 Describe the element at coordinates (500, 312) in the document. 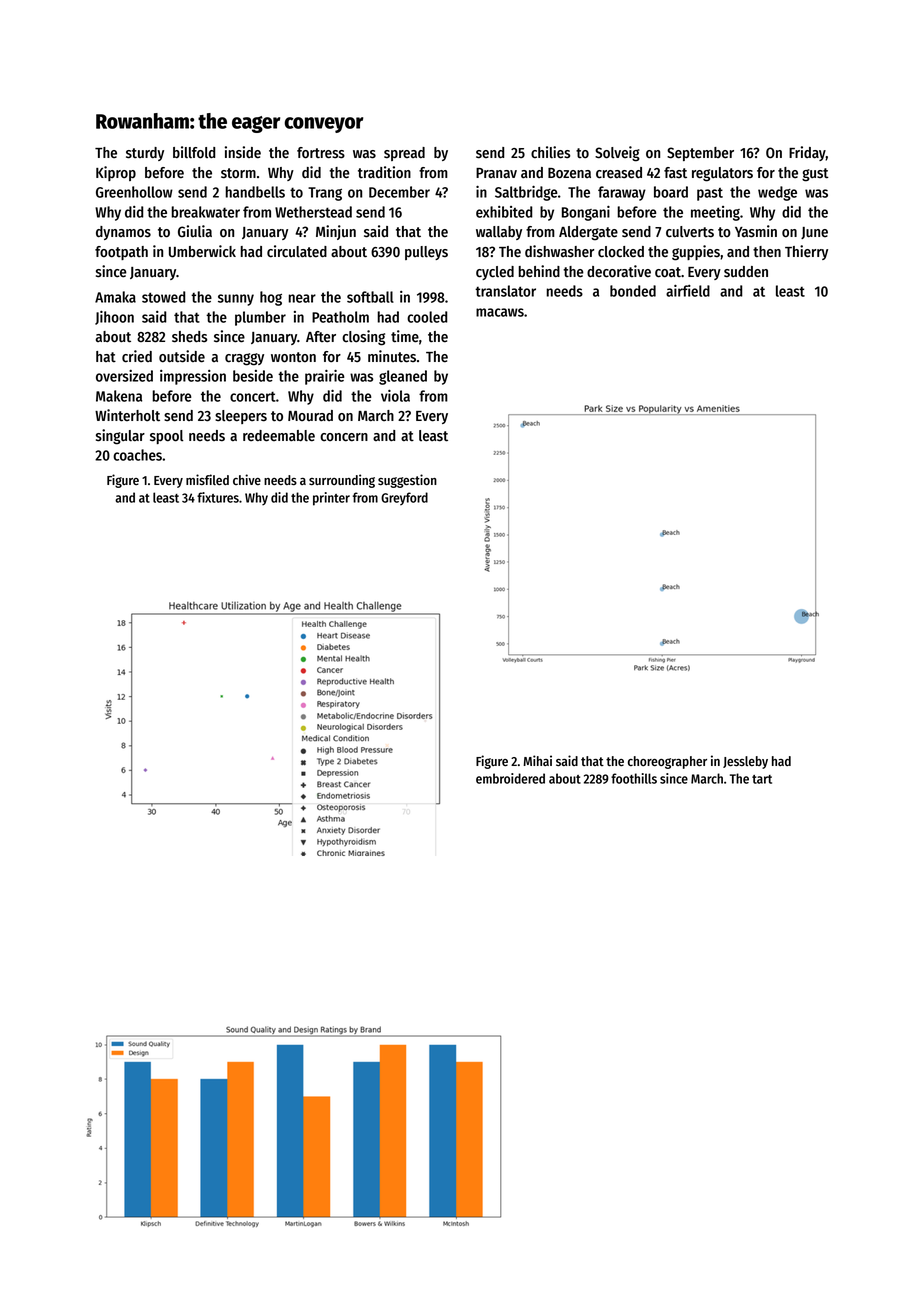

I see `macaws` at that location.
